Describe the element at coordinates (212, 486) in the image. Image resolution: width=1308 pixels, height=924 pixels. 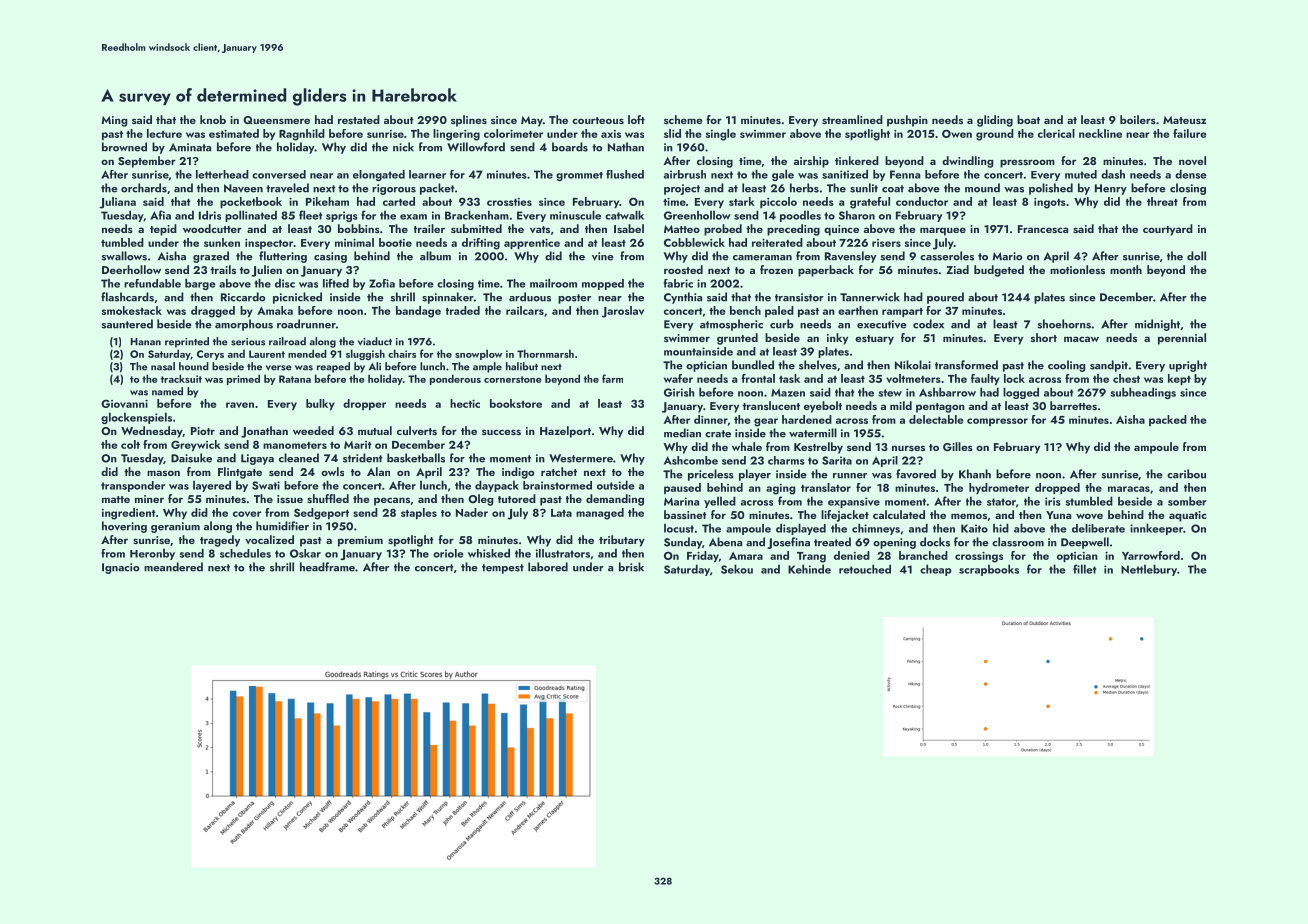
I see `layered` at that location.
